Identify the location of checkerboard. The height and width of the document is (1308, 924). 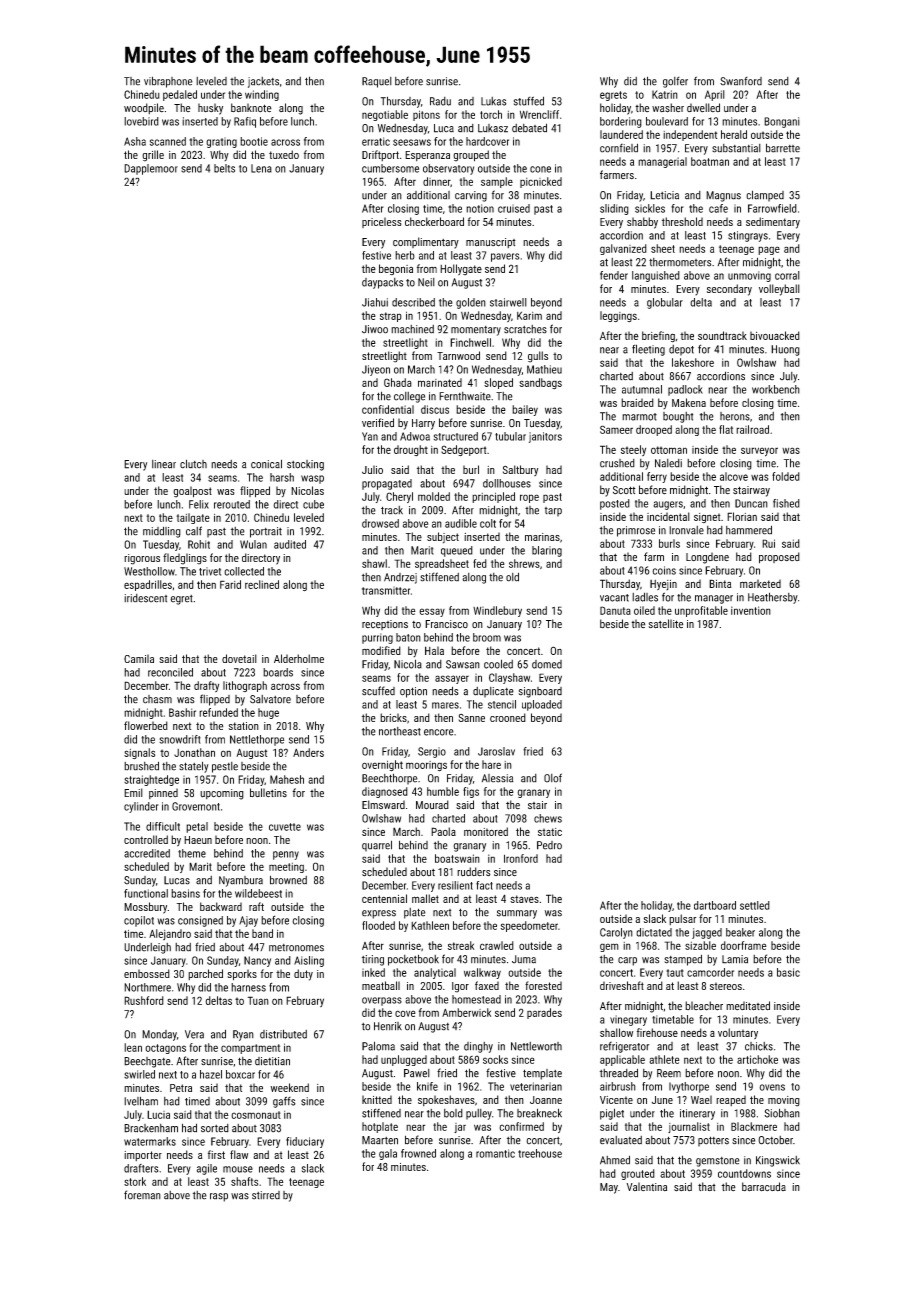
(434, 221).
